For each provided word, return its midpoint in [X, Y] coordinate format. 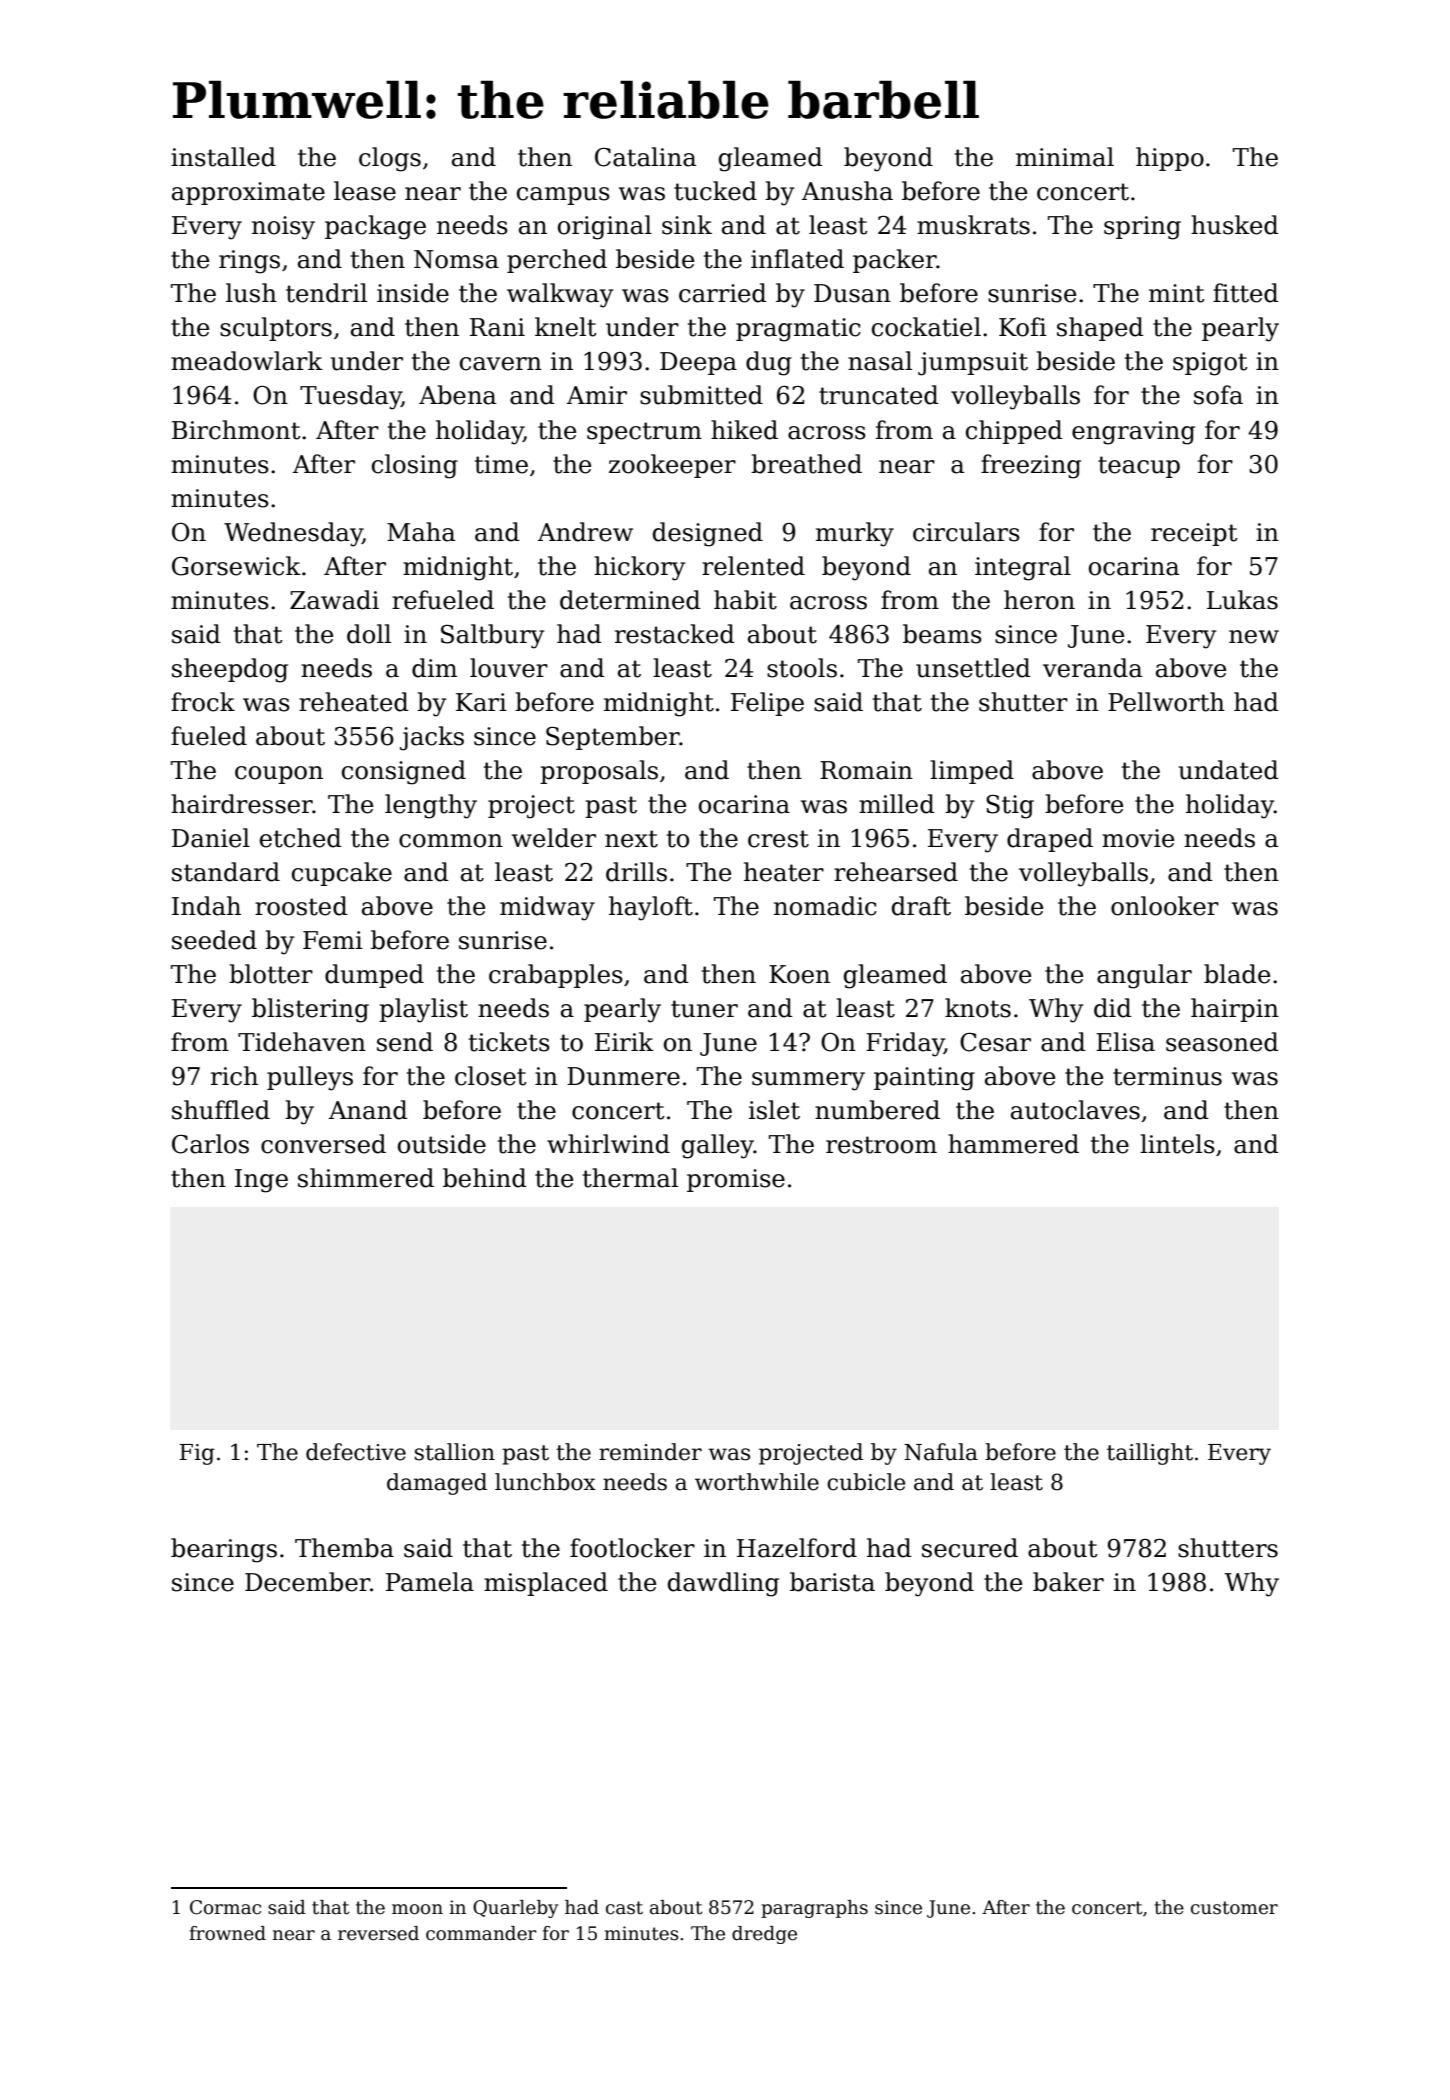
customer [1234, 1908]
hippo [1170, 159]
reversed [378, 1933]
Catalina [645, 157]
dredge [764, 1935]
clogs [390, 159]
